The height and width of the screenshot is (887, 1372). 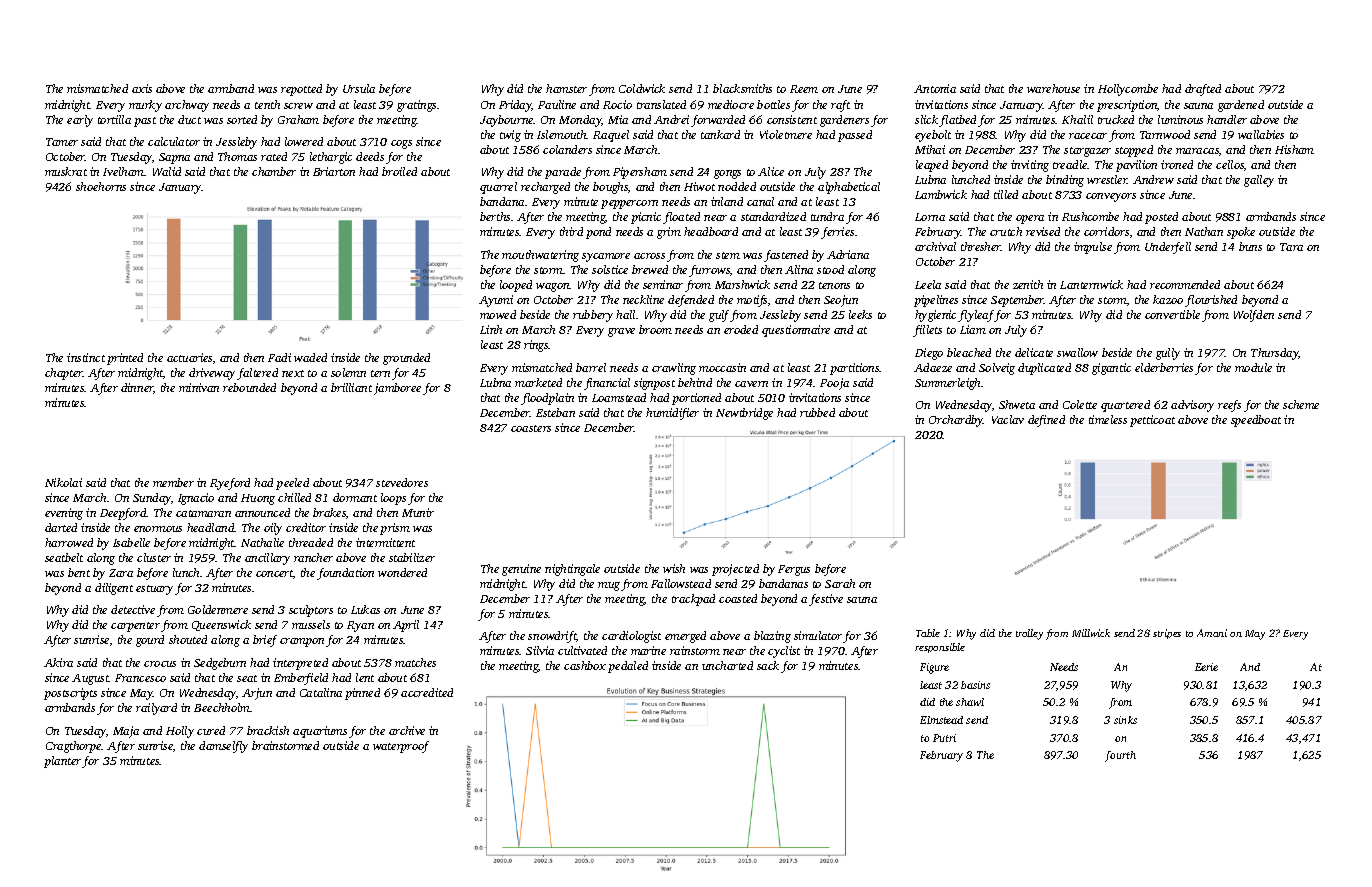 What do you see at coordinates (145, 106) in the screenshot?
I see `murky` at bounding box center [145, 106].
